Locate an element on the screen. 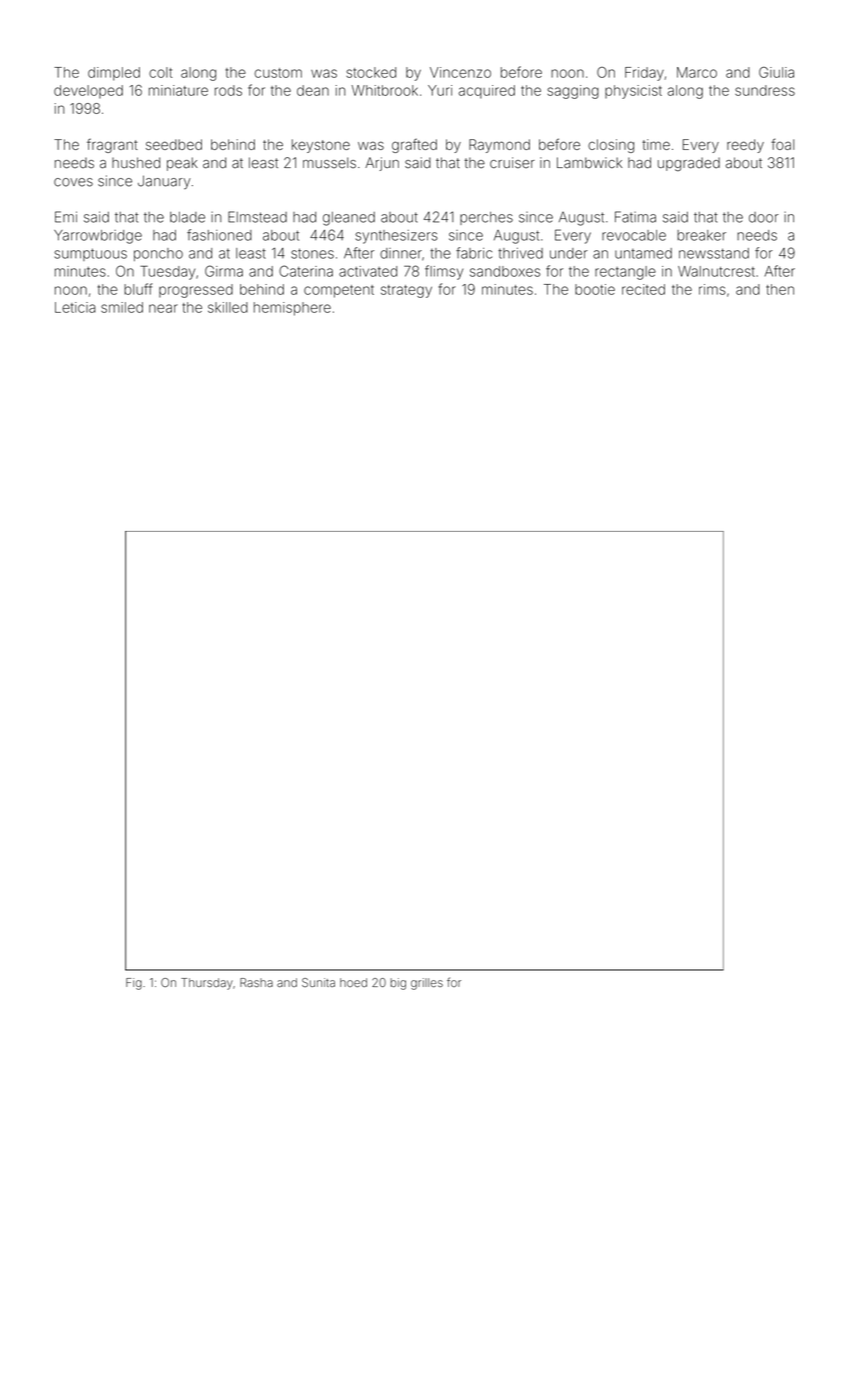 This screenshot has width=849, height=1400. skilled is located at coordinates (228, 307).
